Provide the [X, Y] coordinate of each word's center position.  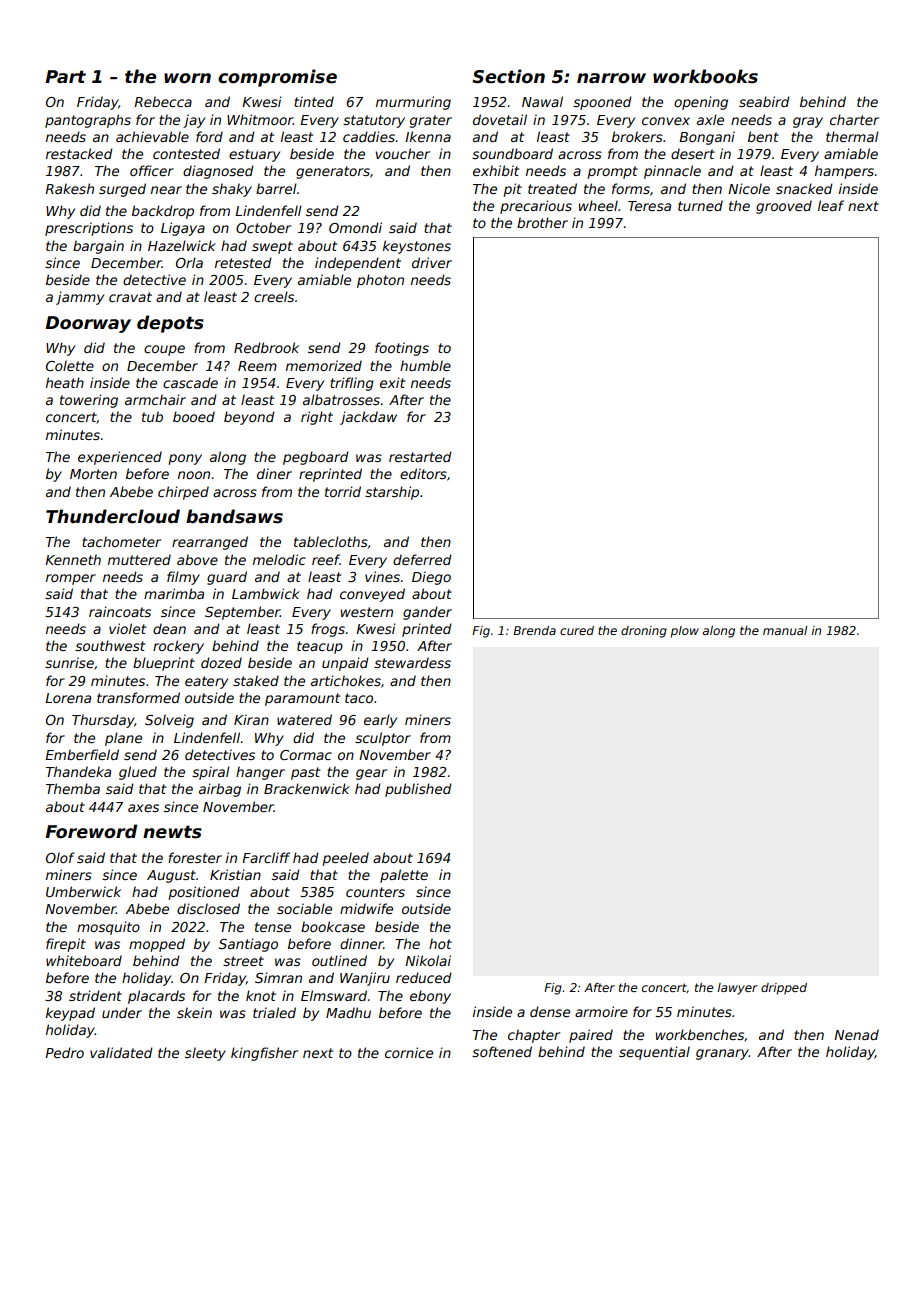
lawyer [738, 989]
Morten [93, 474]
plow [684, 632]
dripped [784, 989]
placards [156, 997]
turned [700, 205]
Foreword [91, 831]
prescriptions [89, 229]
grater [431, 121]
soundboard [512, 153]
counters [375, 892]
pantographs [88, 121]
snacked [804, 188]
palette [404, 876]
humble [425, 365]
